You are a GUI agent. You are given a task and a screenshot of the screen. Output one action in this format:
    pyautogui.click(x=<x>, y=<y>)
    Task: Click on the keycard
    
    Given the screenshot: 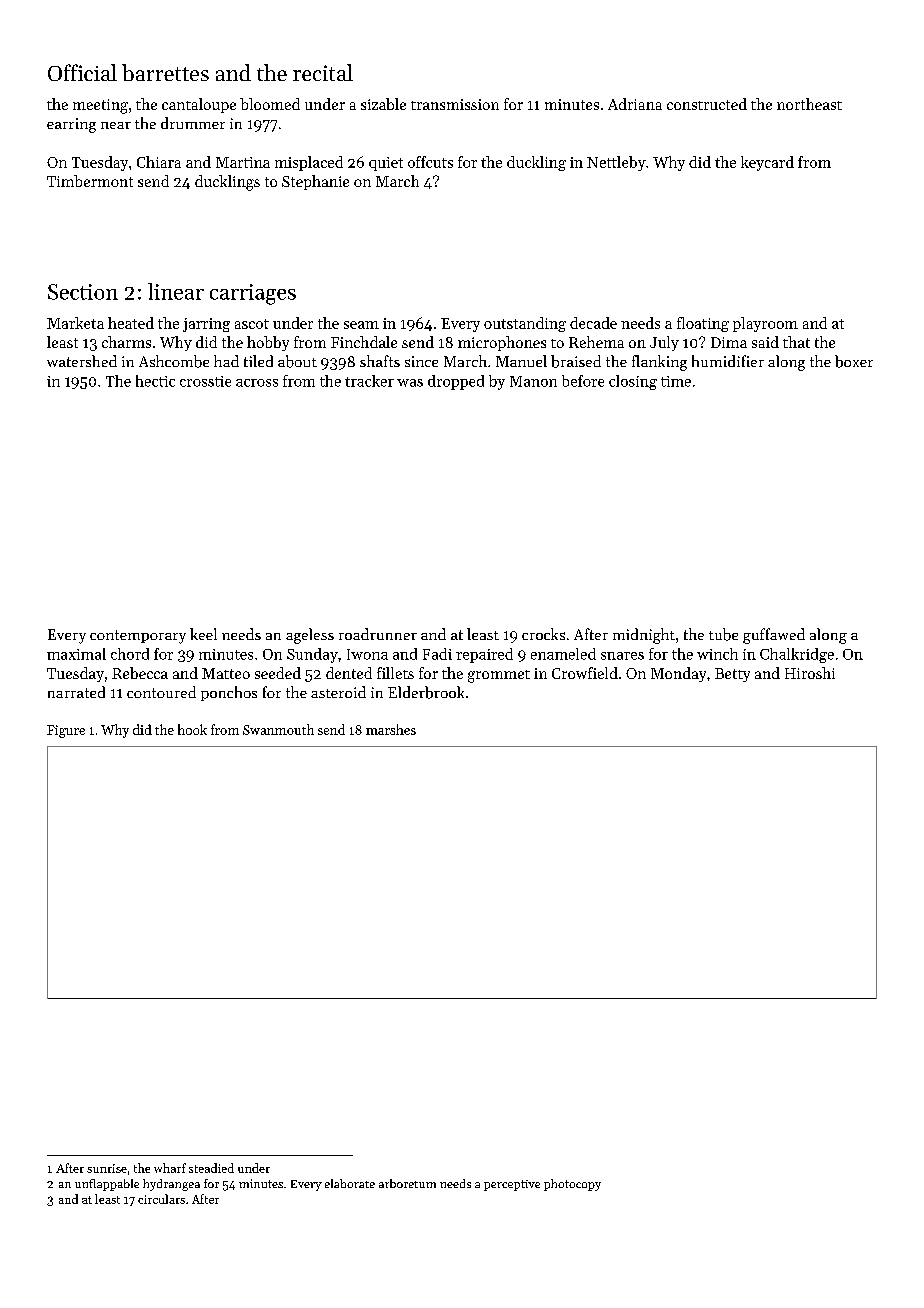 What is the action you would take?
    pyautogui.click(x=767, y=163)
